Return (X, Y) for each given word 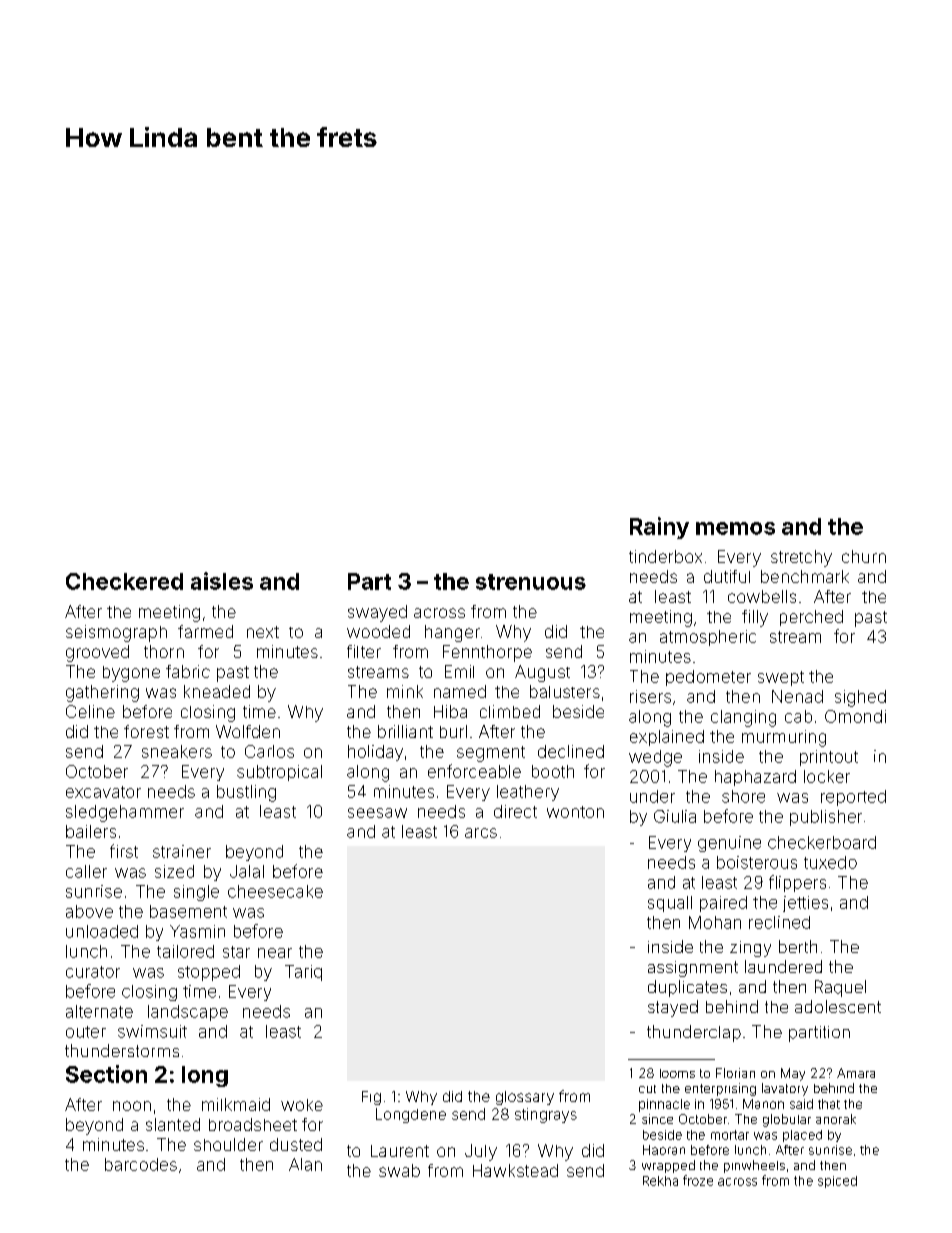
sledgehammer (125, 813)
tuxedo (830, 862)
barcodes (141, 1164)
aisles (222, 581)
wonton (575, 812)
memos (735, 528)
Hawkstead (515, 1170)
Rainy (659, 528)
